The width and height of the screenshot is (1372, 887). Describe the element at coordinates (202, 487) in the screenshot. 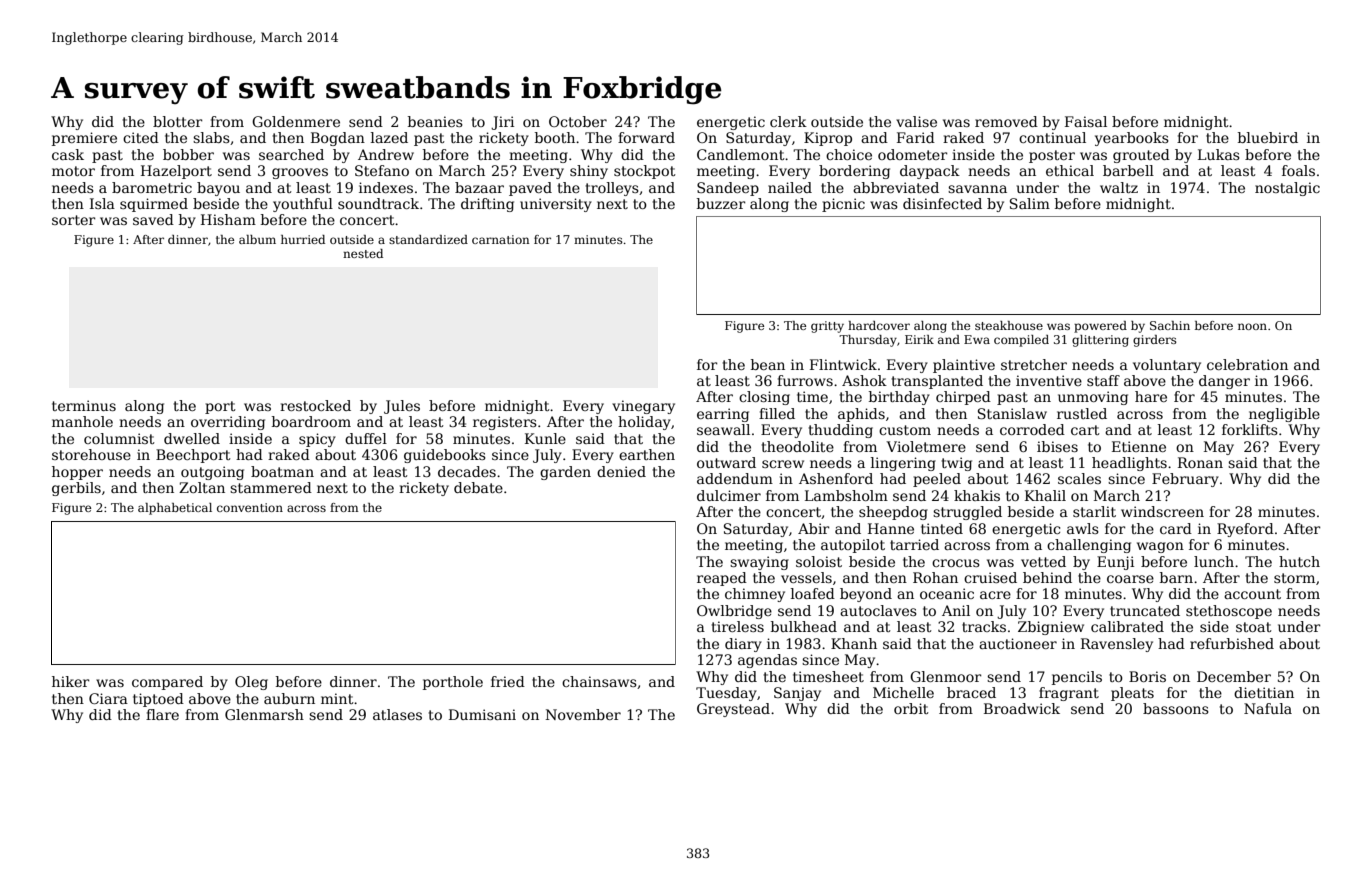

I see `Zoltan` at that location.
